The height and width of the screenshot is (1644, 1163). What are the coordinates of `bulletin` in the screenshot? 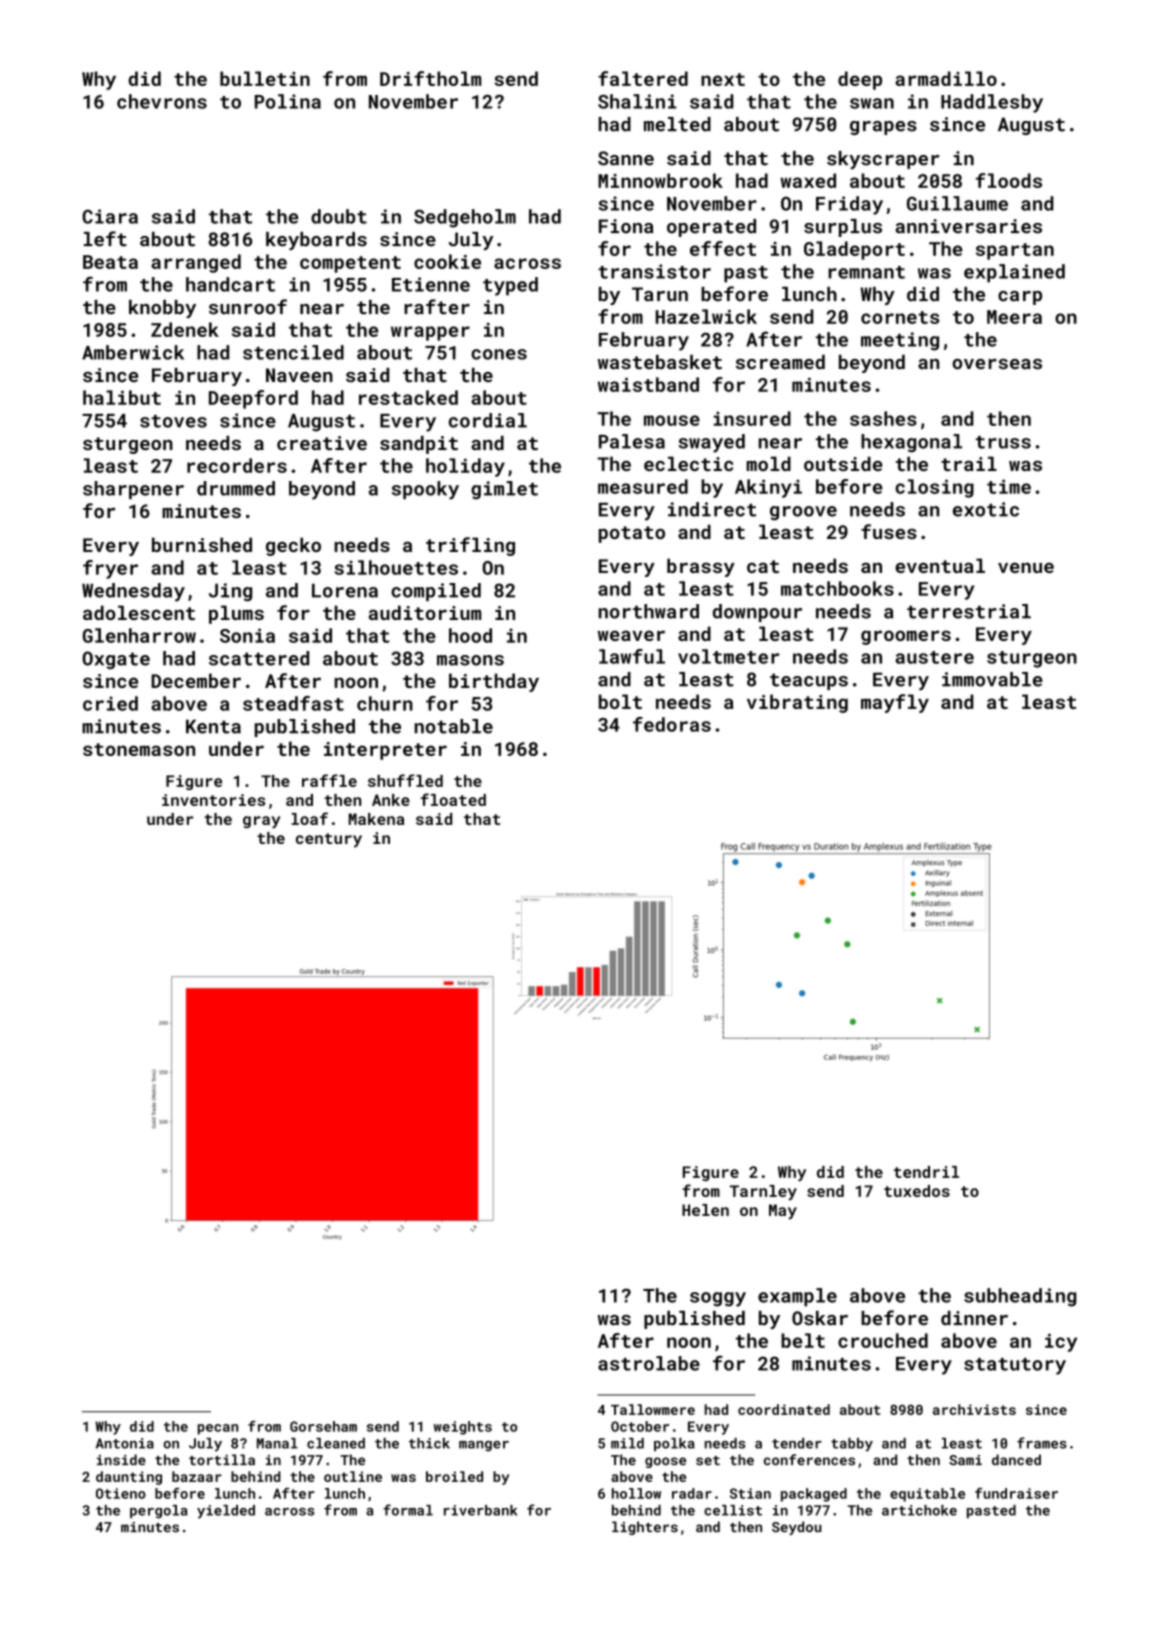 It's located at (265, 78).
